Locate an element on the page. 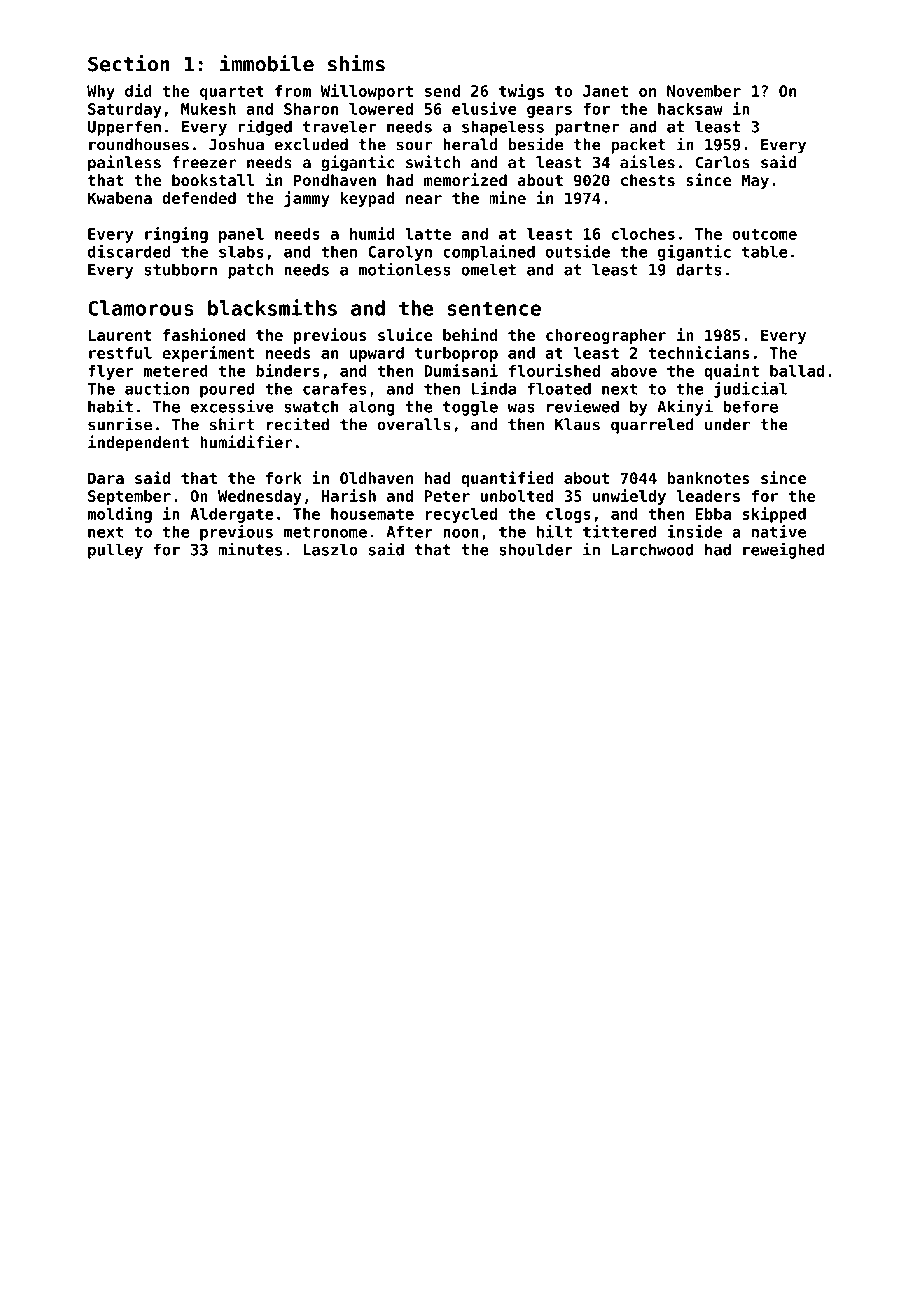 The height and width of the image is (1308, 924). flourished is located at coordinates (554, 370).
